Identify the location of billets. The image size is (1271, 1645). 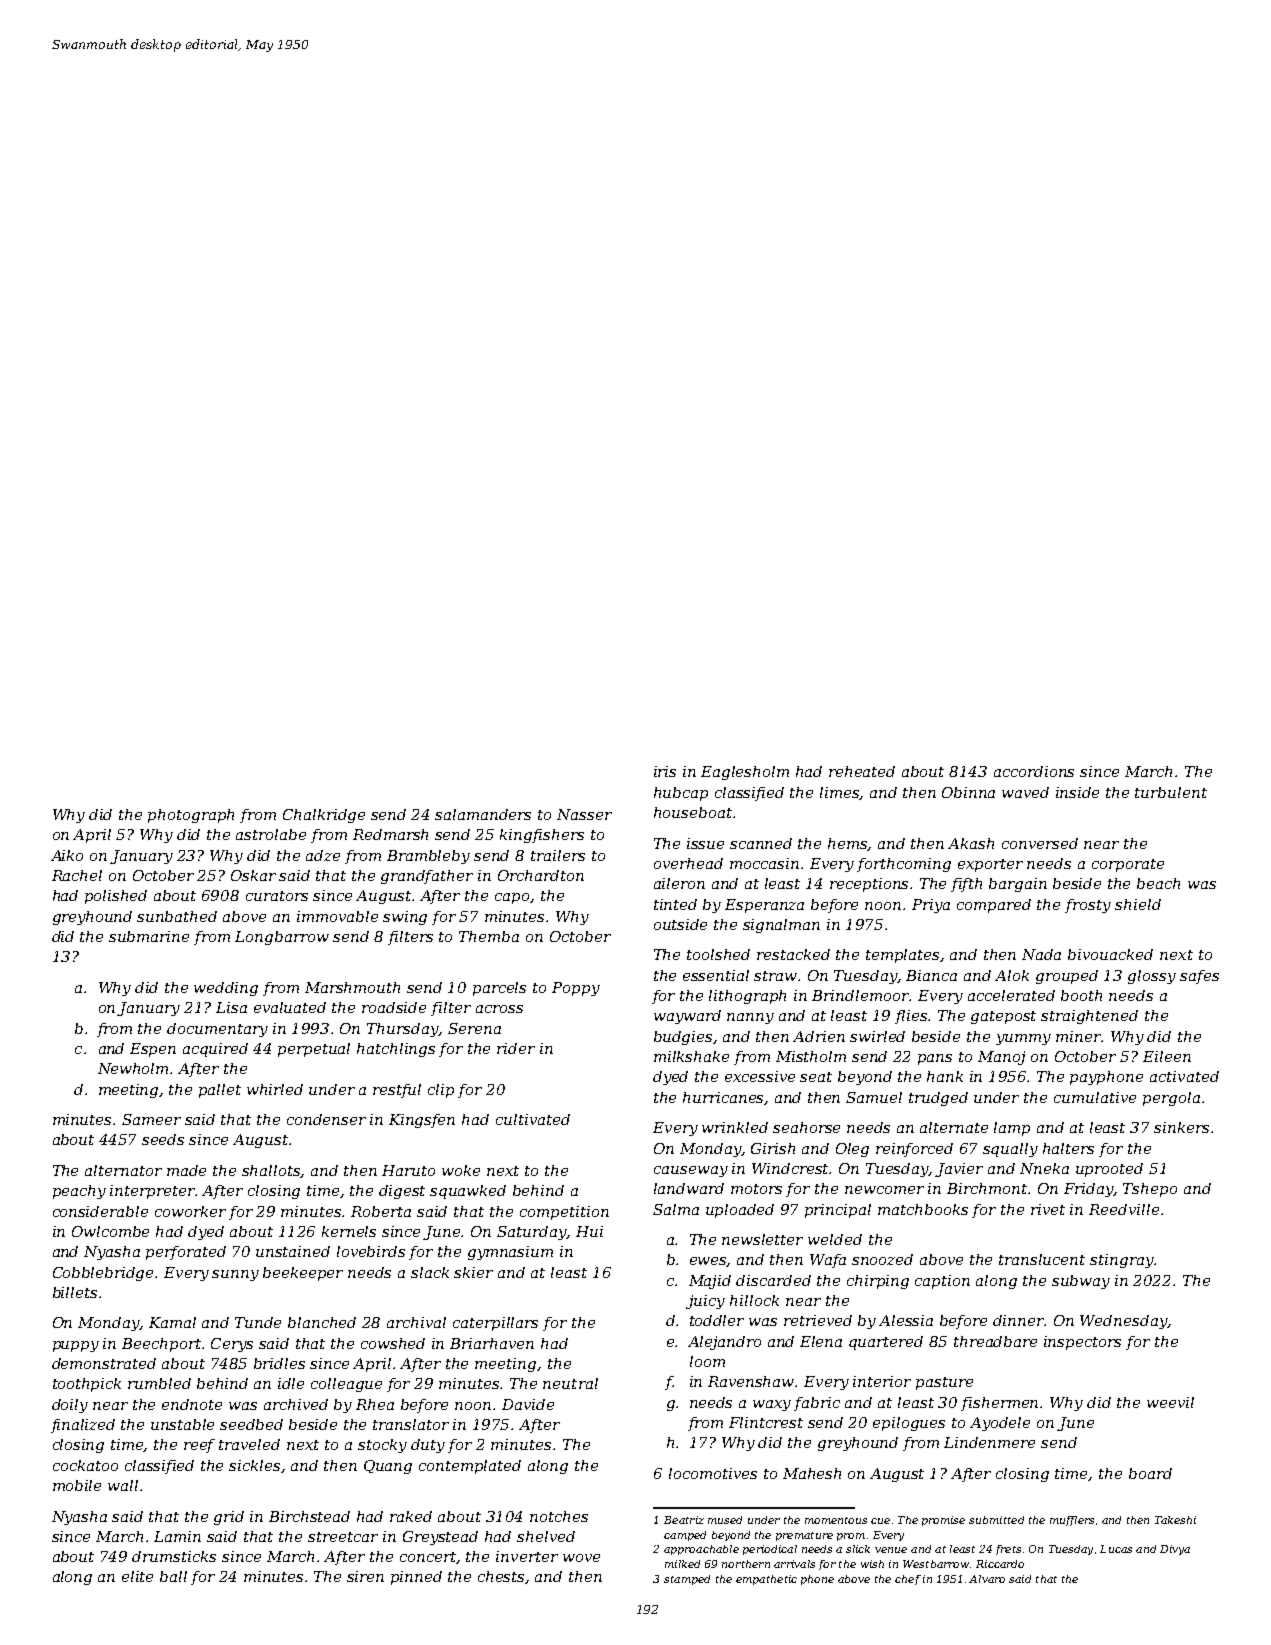
(75, 1292).
